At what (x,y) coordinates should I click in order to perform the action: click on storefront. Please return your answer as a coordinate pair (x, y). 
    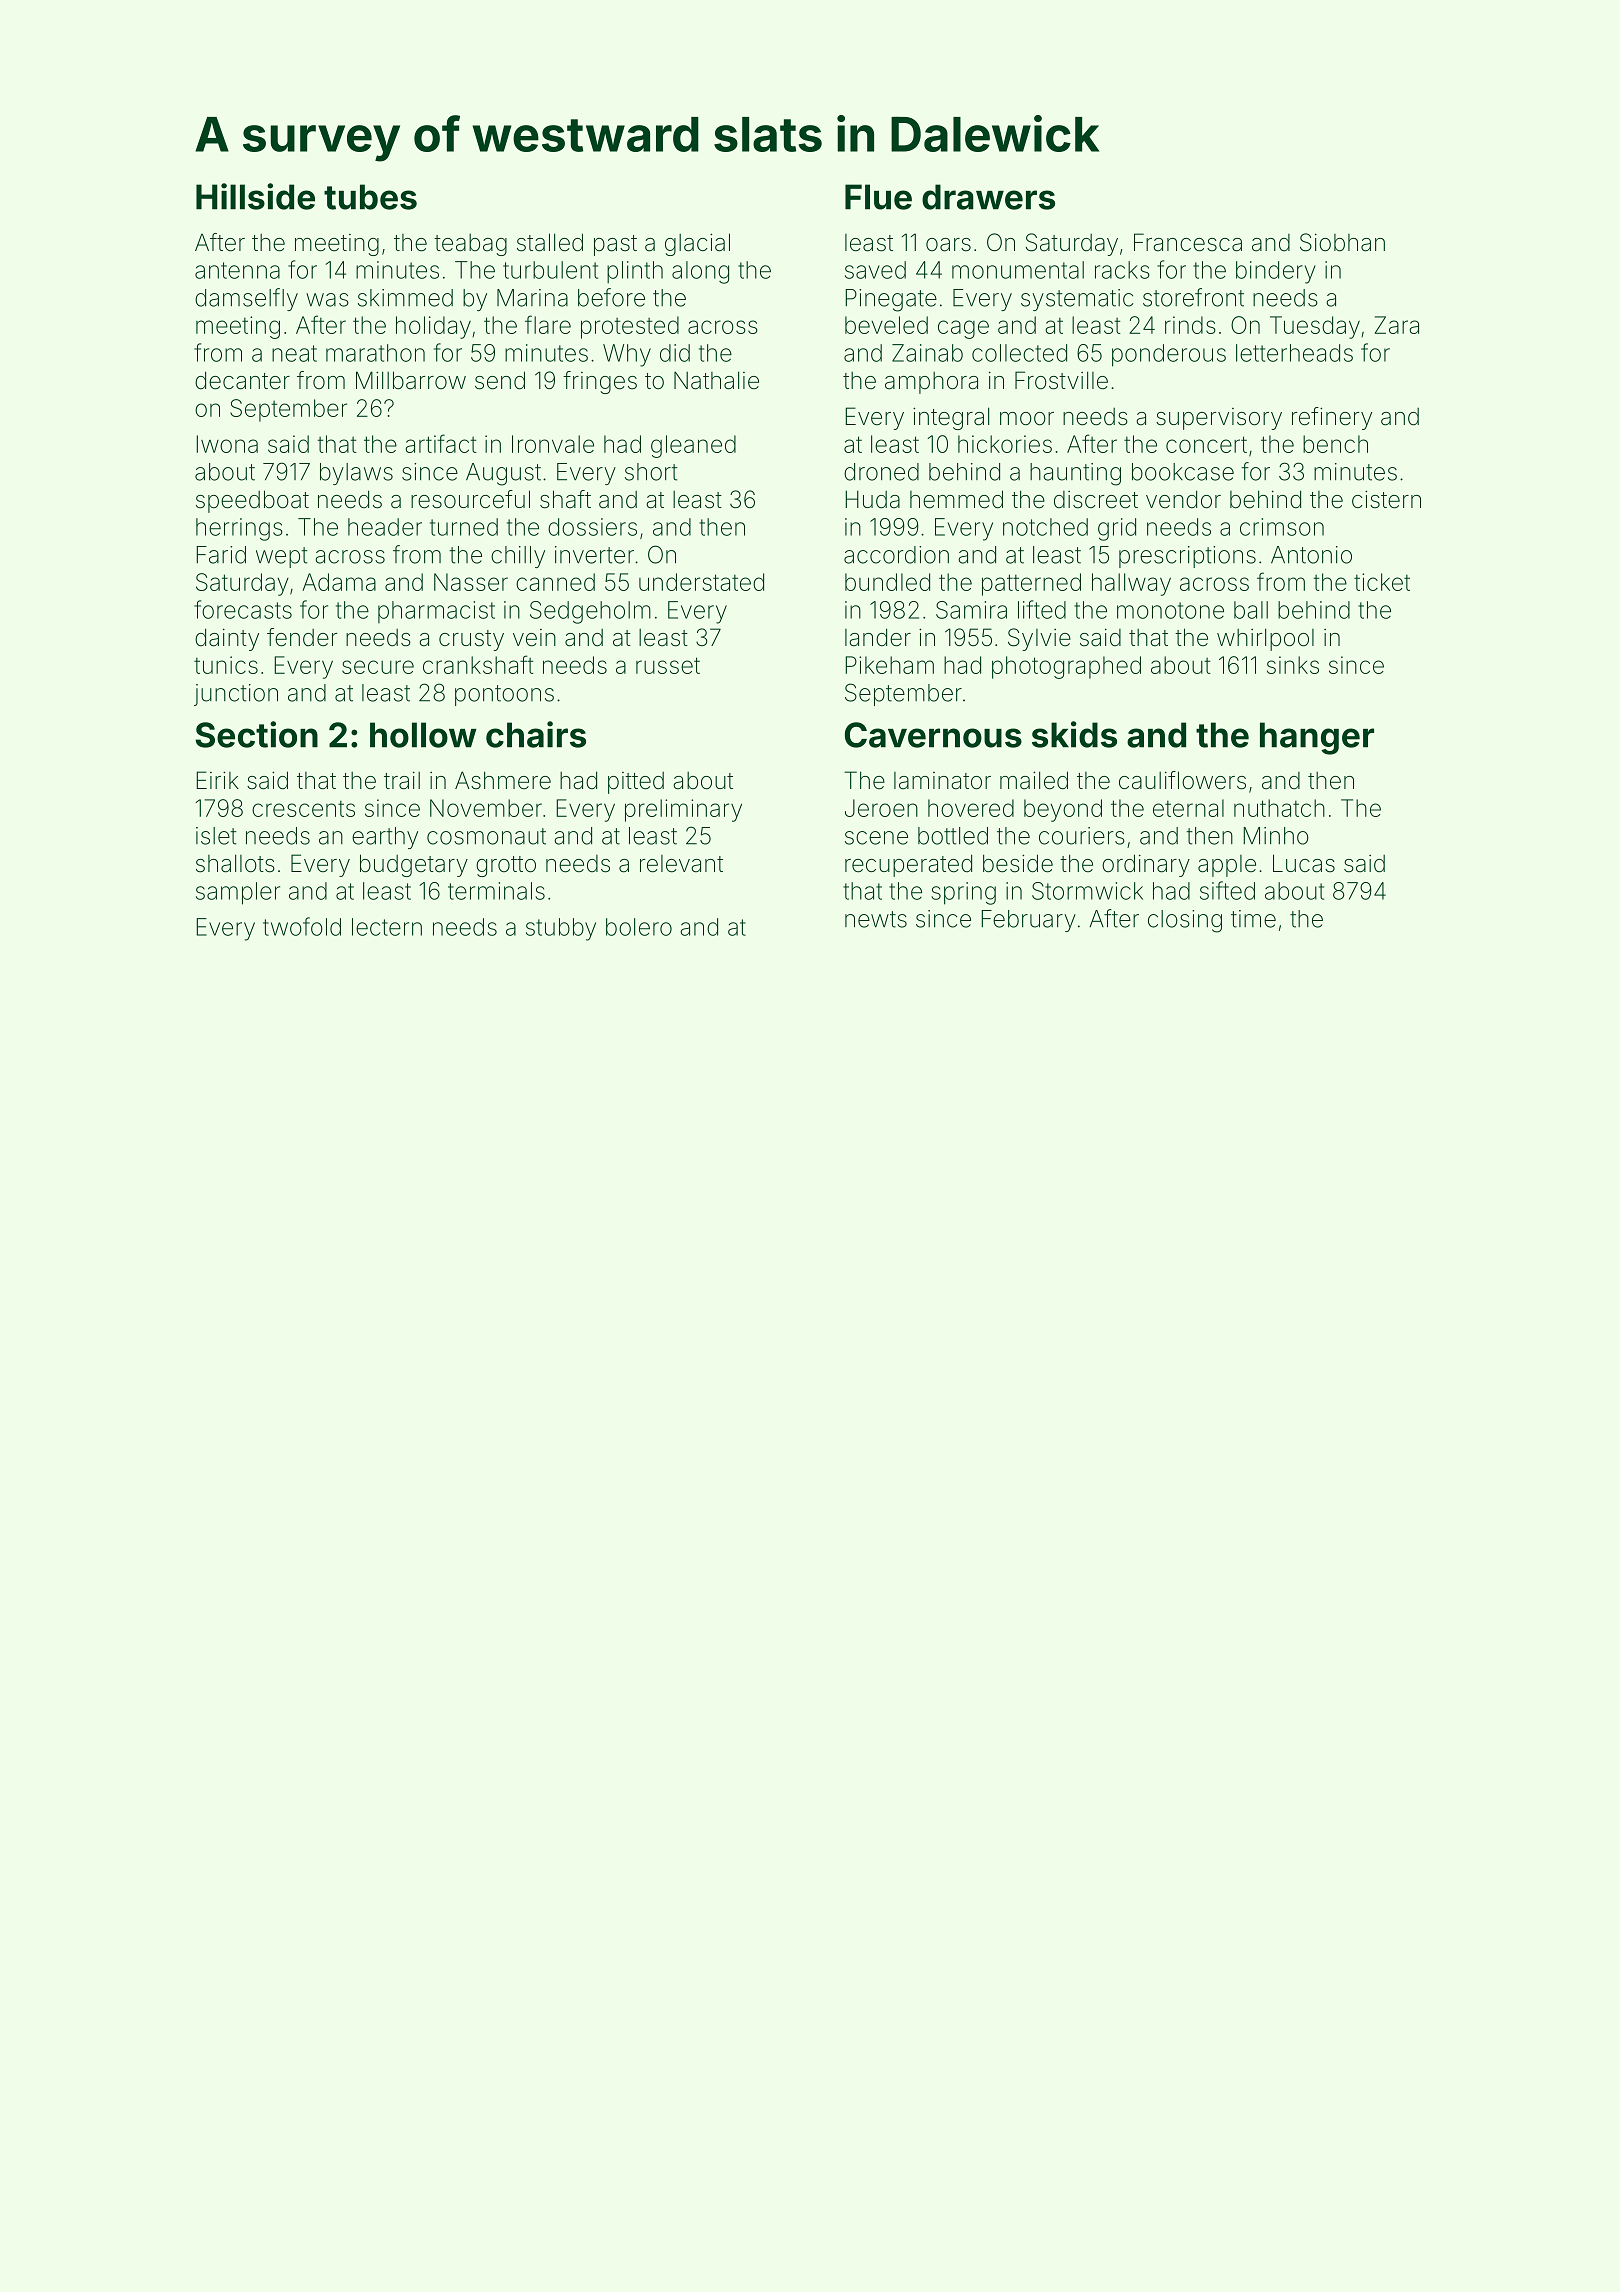
    Looking at the image, I should click on (1193, 297).
